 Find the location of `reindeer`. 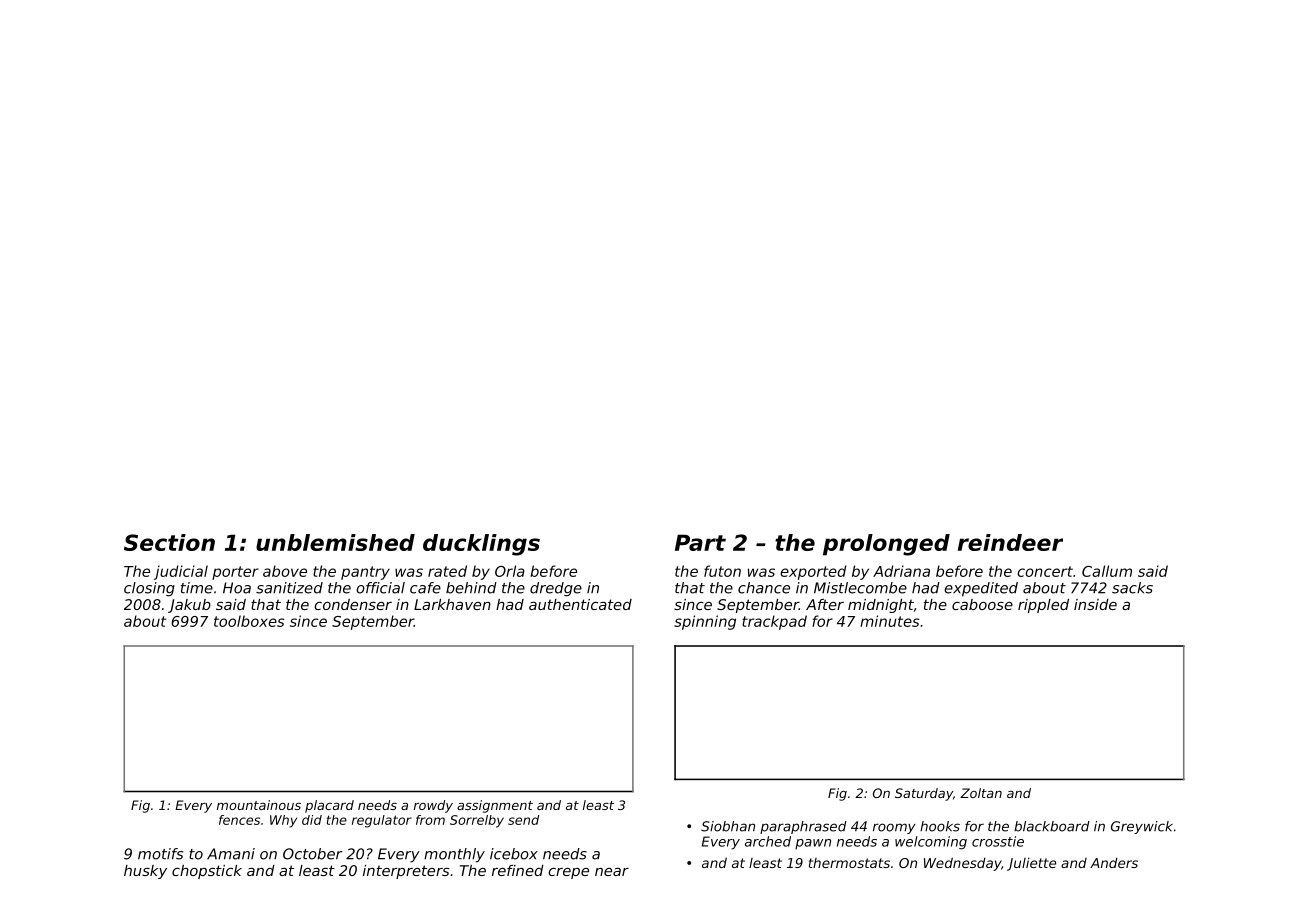

reindeer is located at coordinates (1010, 542).
